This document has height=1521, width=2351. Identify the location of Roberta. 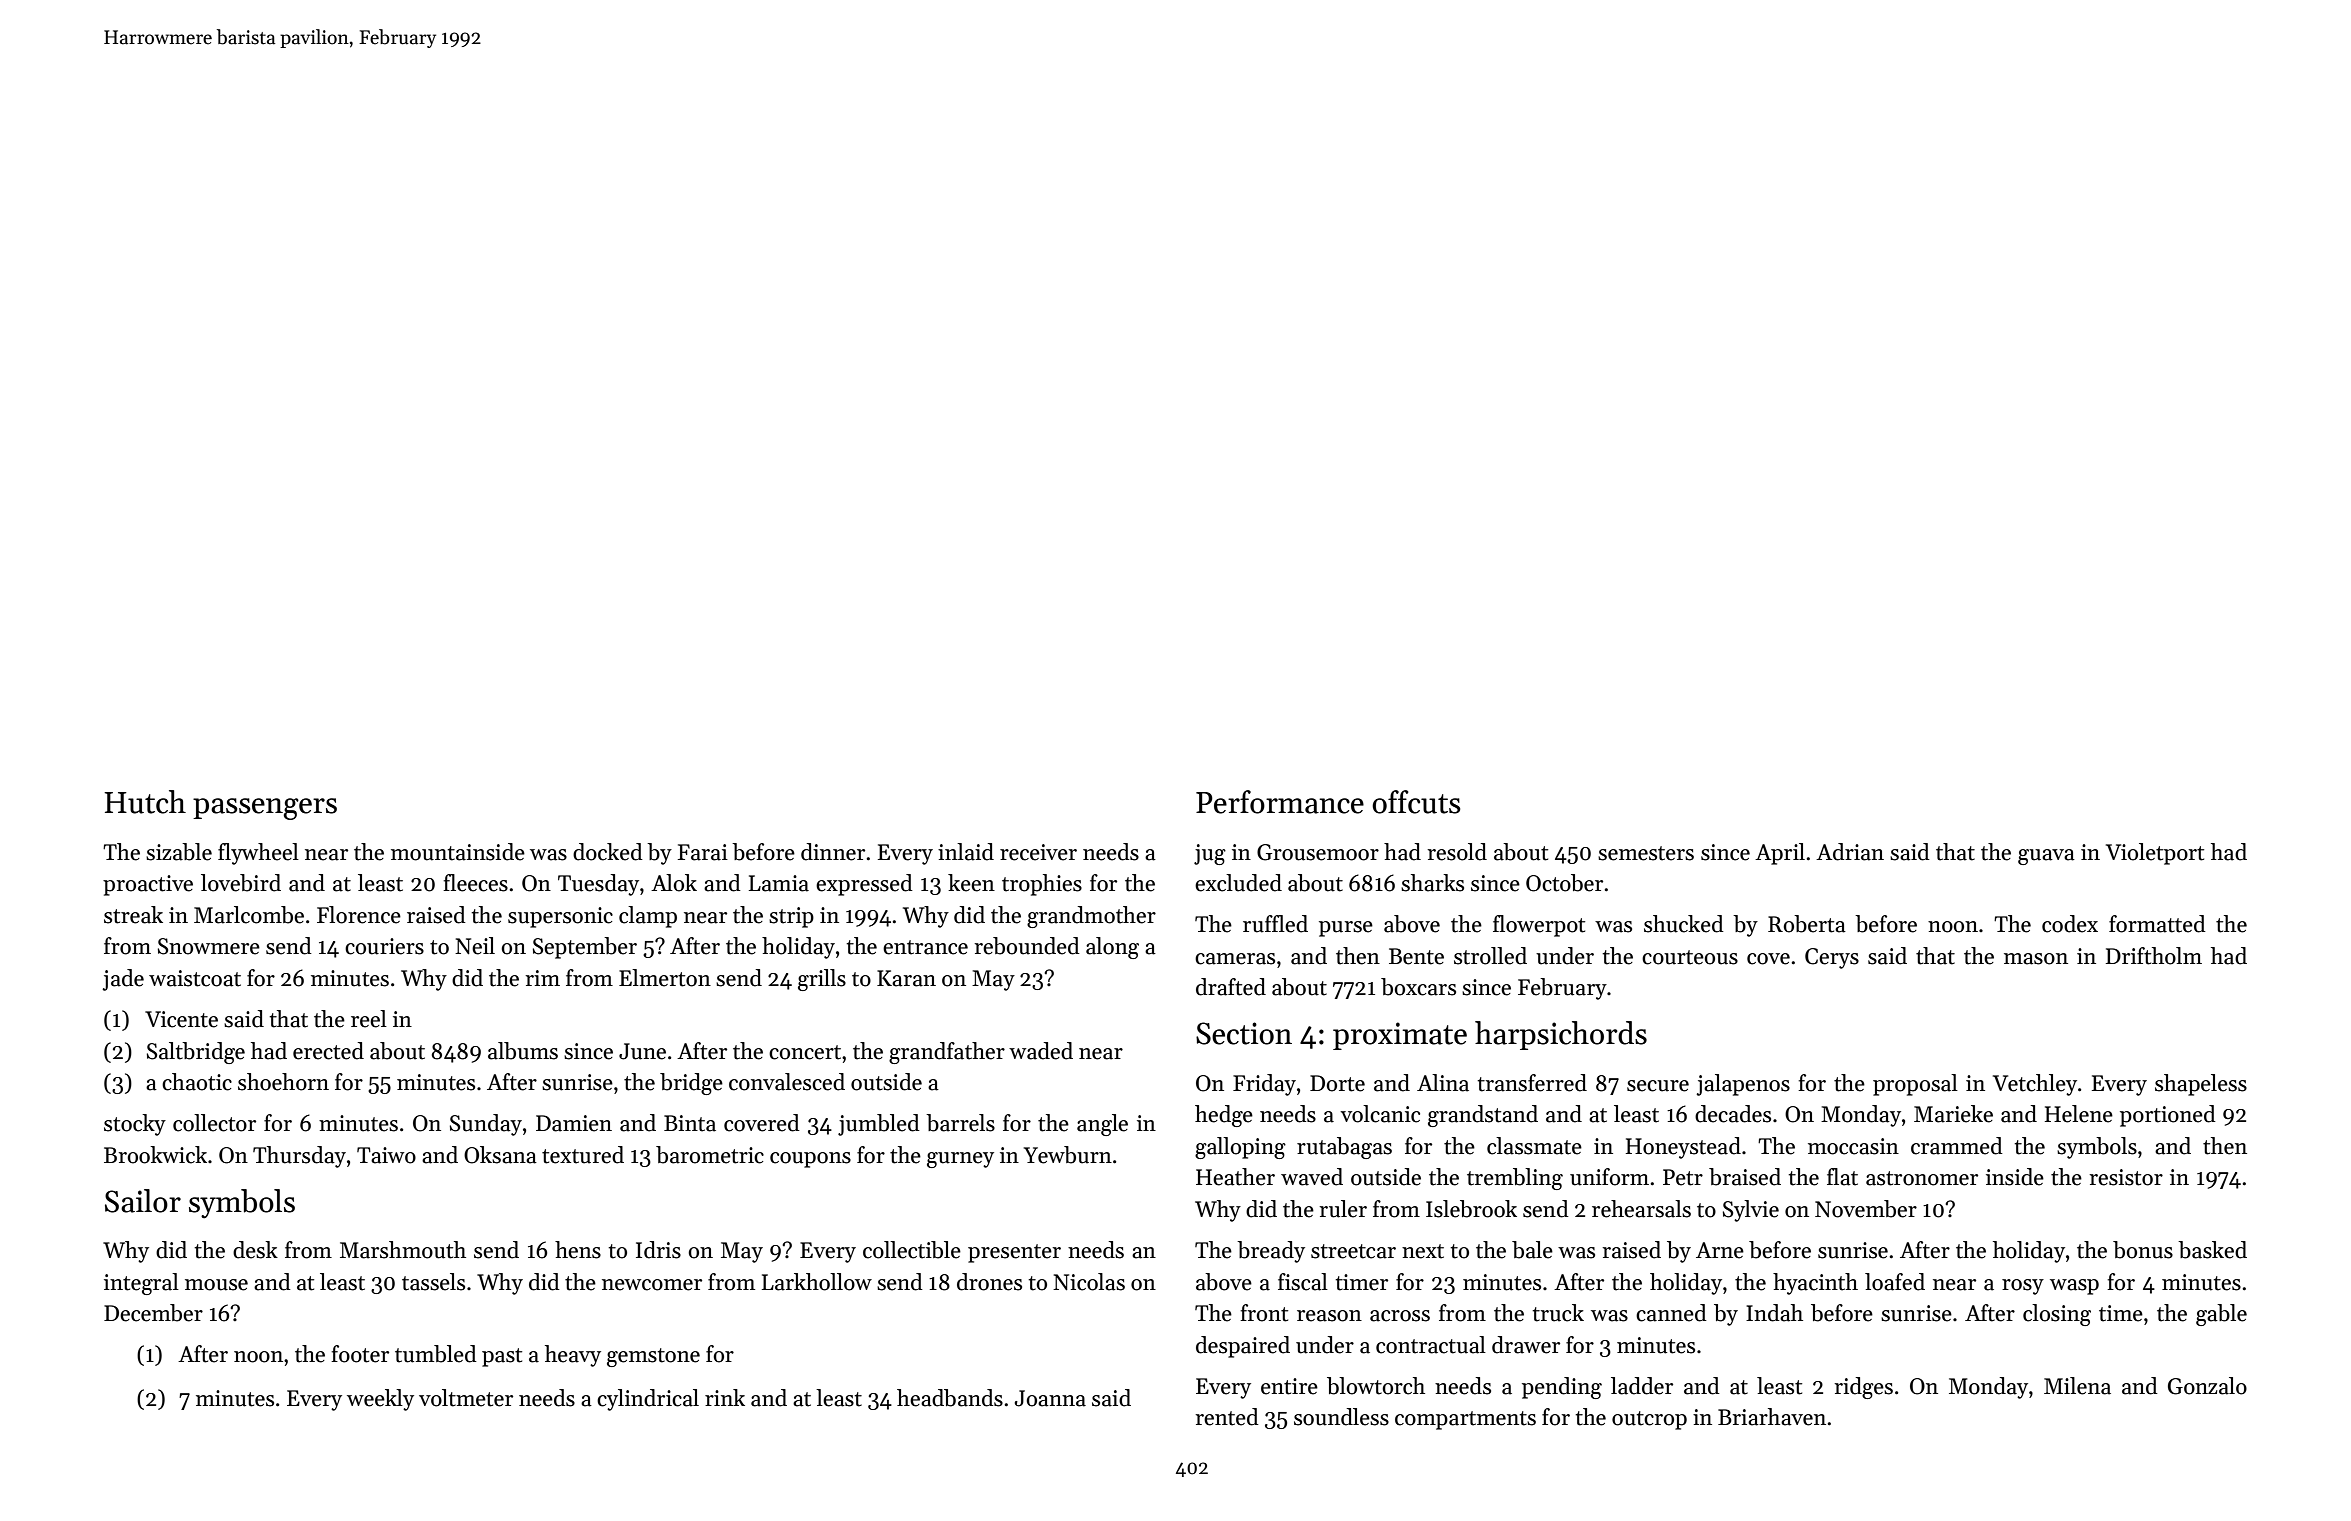
(1807, 924).
